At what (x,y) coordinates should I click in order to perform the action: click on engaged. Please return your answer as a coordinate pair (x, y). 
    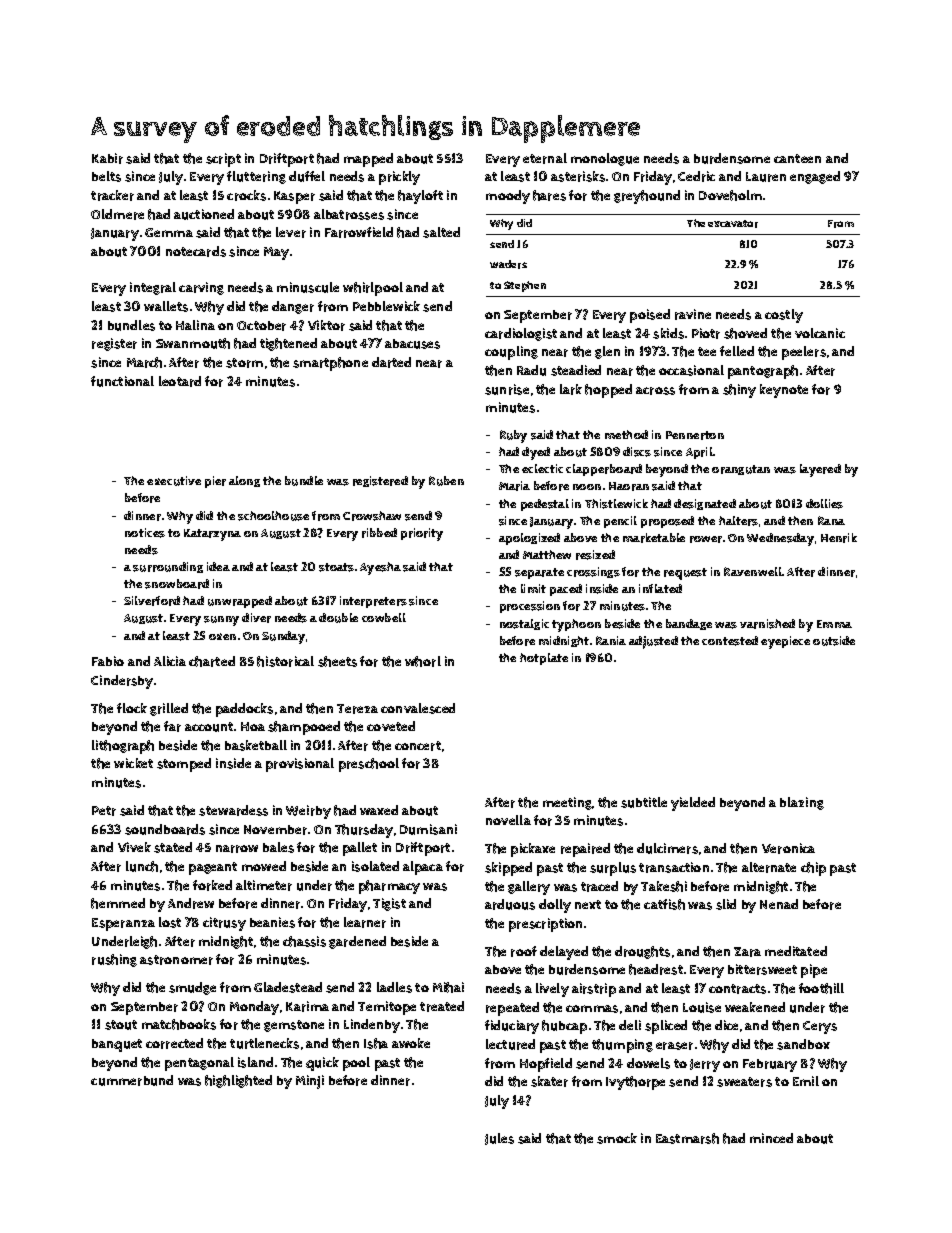
    Looking at the image, I should click on (815, 177).
